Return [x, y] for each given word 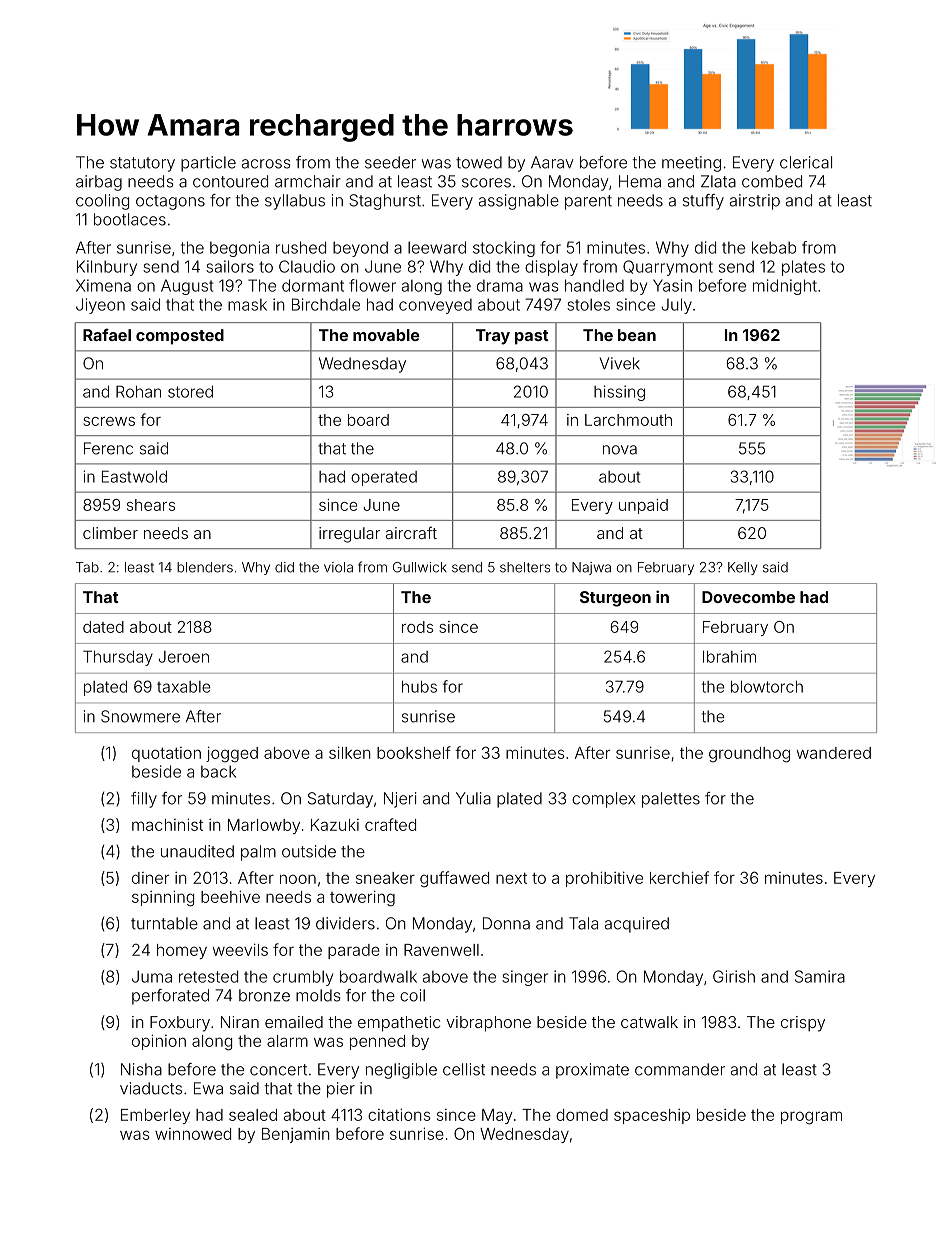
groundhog [749, 755]
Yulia [473, 798]
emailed [294, 1022]
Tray [493, 337]
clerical [806, 162]
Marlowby [264, 826]
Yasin [672, 285]
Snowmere [140, 716]
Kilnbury [107, 268]
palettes [671, 800]
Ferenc [108, 448]
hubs [419, 687]
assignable [519, 202]
